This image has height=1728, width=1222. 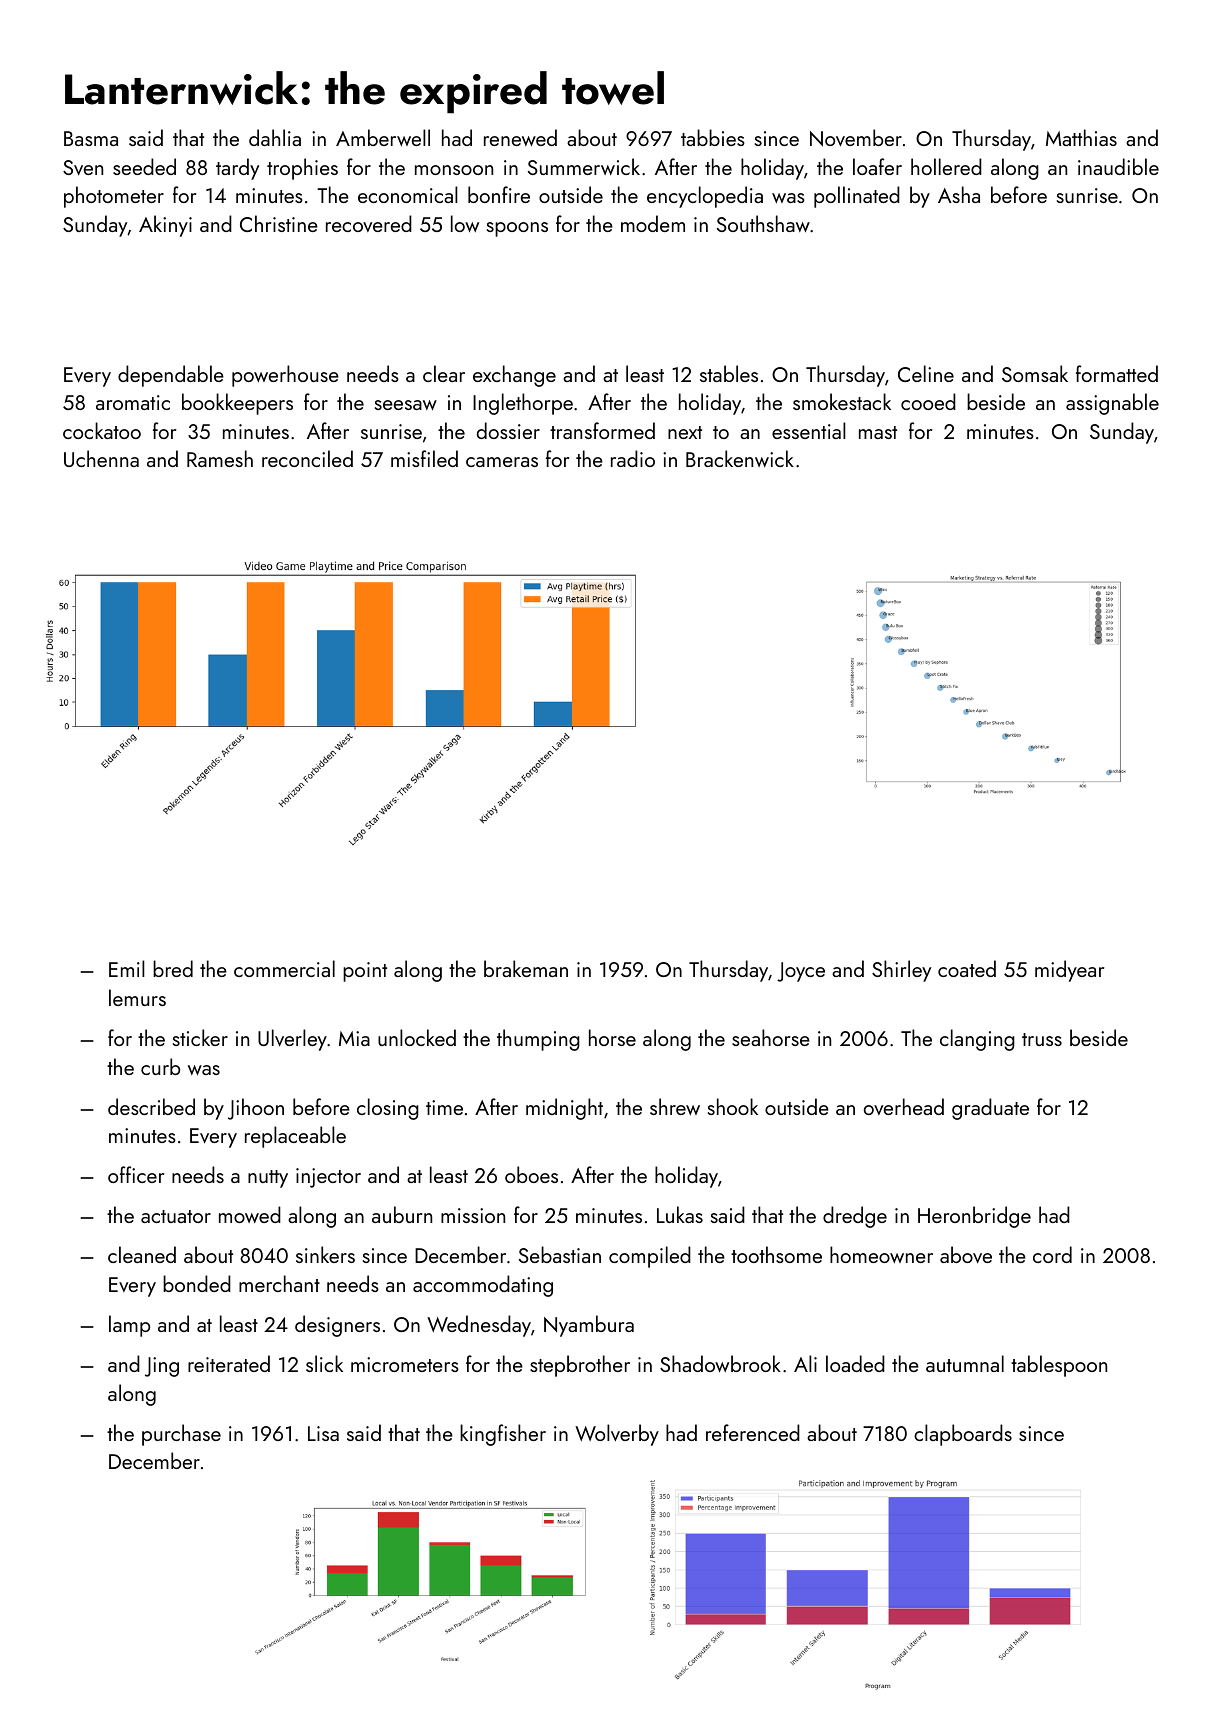 I want to click on radio, so click(x=633, y=458).
